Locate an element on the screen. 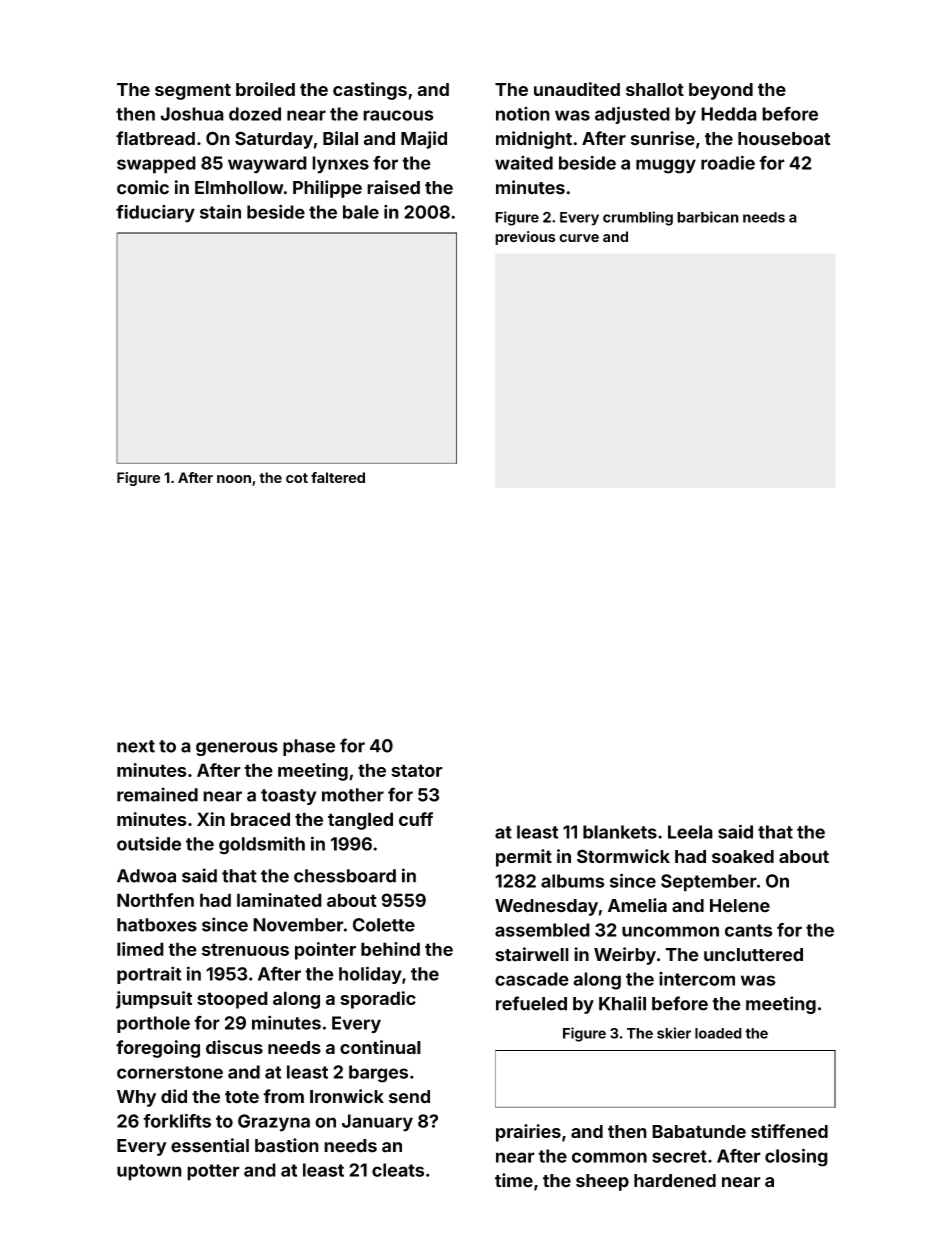 This screenshot has height=1233, width=952. goldsmith is located at coordinates (262, 845).
